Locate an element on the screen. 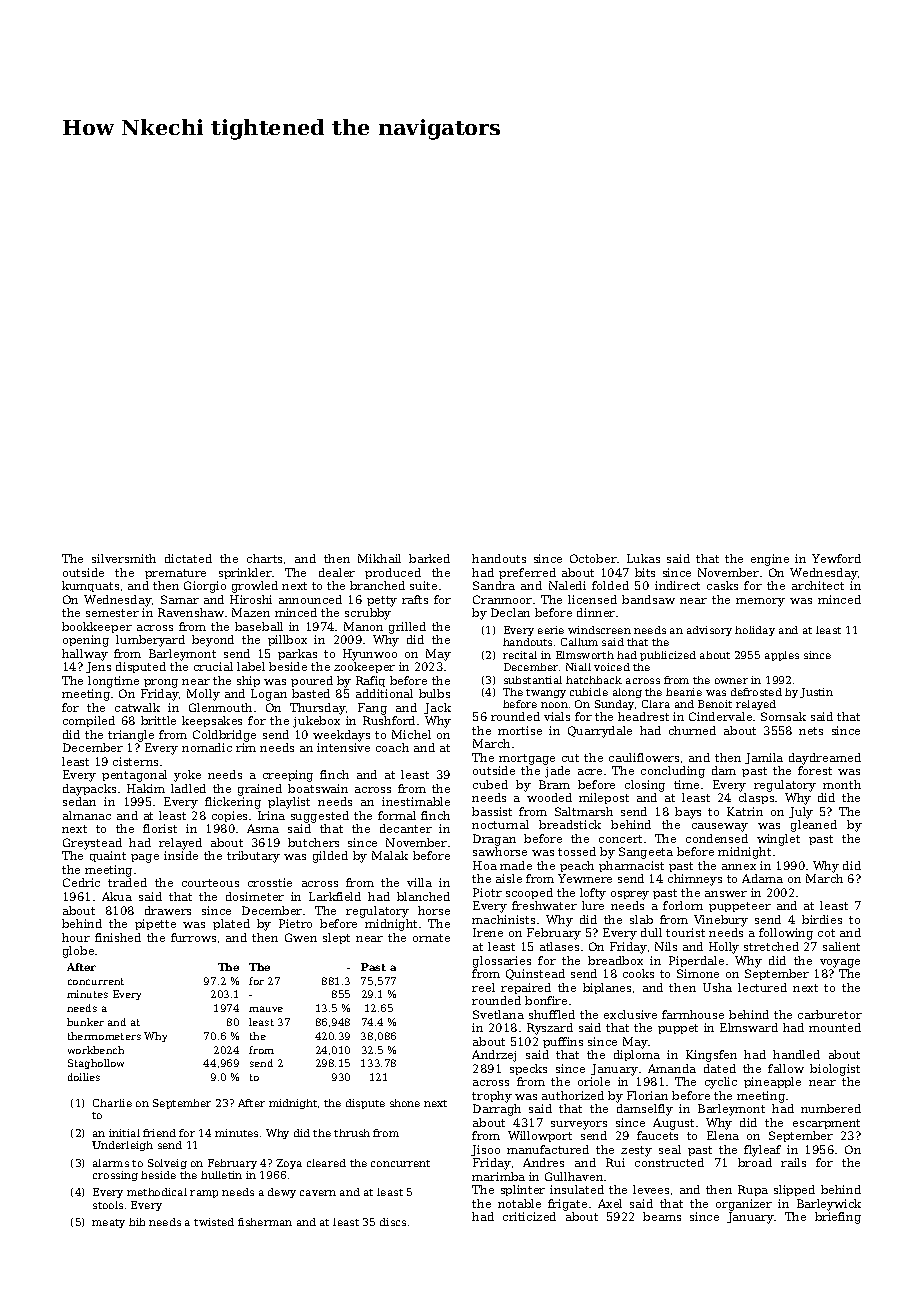 Image resolution: width=924 pixels, height=1308 pixels. barked is located at coordinates (429, 558).
